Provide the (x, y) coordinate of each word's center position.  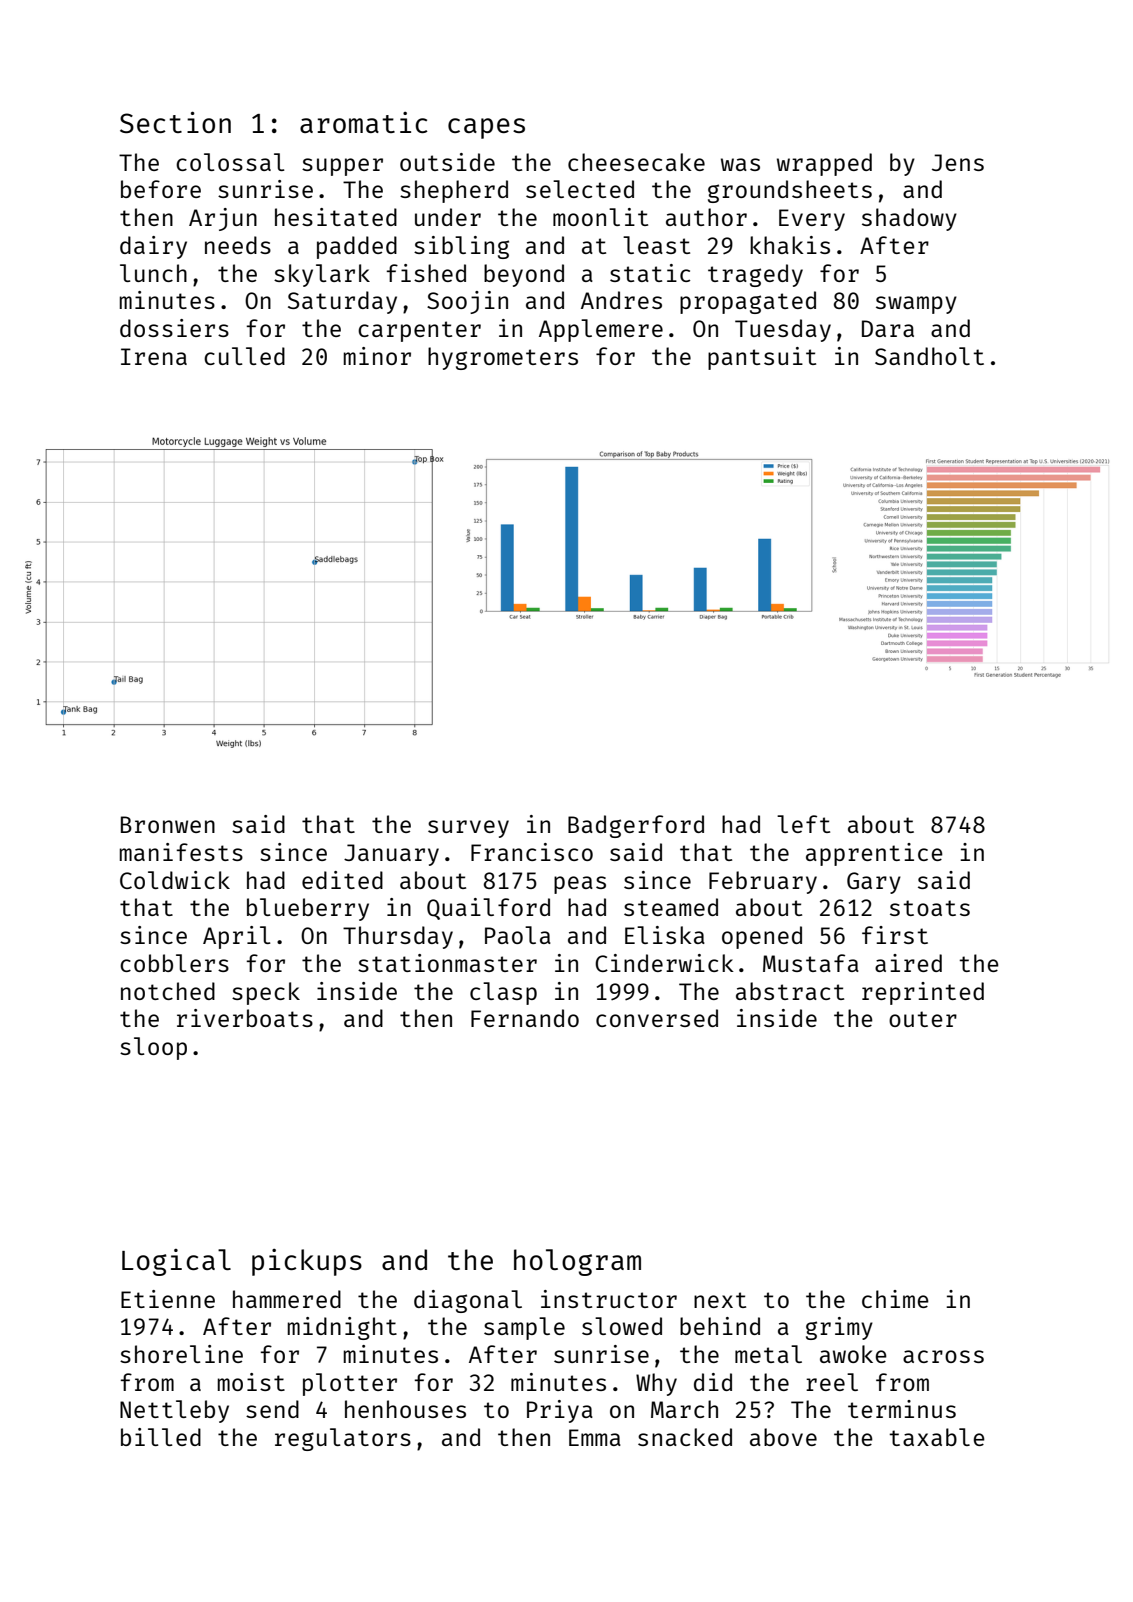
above (783, 1437)
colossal (230, 162)
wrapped (824, 164)
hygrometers (503, 358)
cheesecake (636, 162)
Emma (595, 1437)
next (720, 1300)
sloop (153, 1048)
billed (161, 1437)
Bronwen (168, 824)
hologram (577, 1262)
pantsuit (762, 358)
